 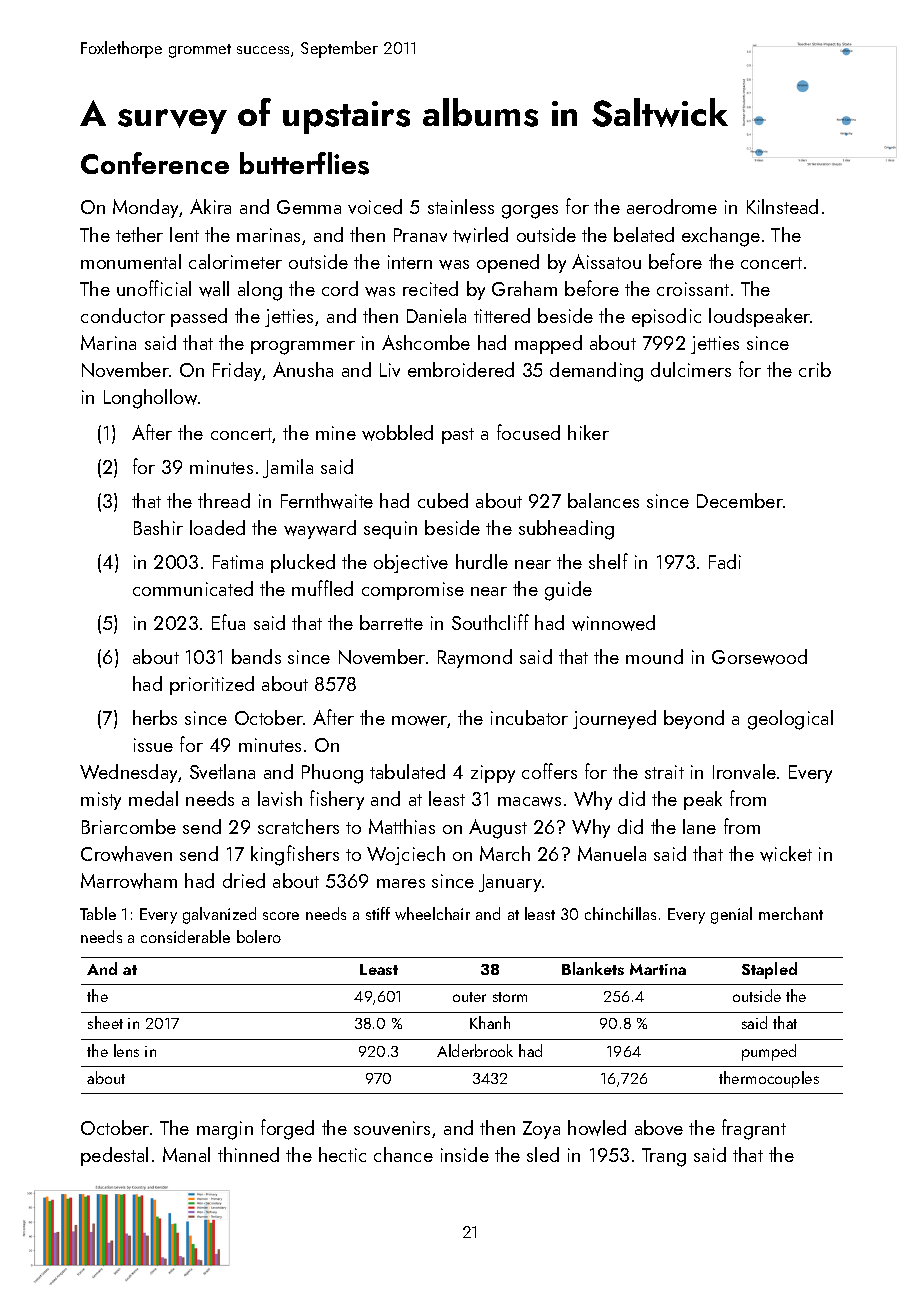 I want to click on Marrowham, so click(x=129, y=881).
